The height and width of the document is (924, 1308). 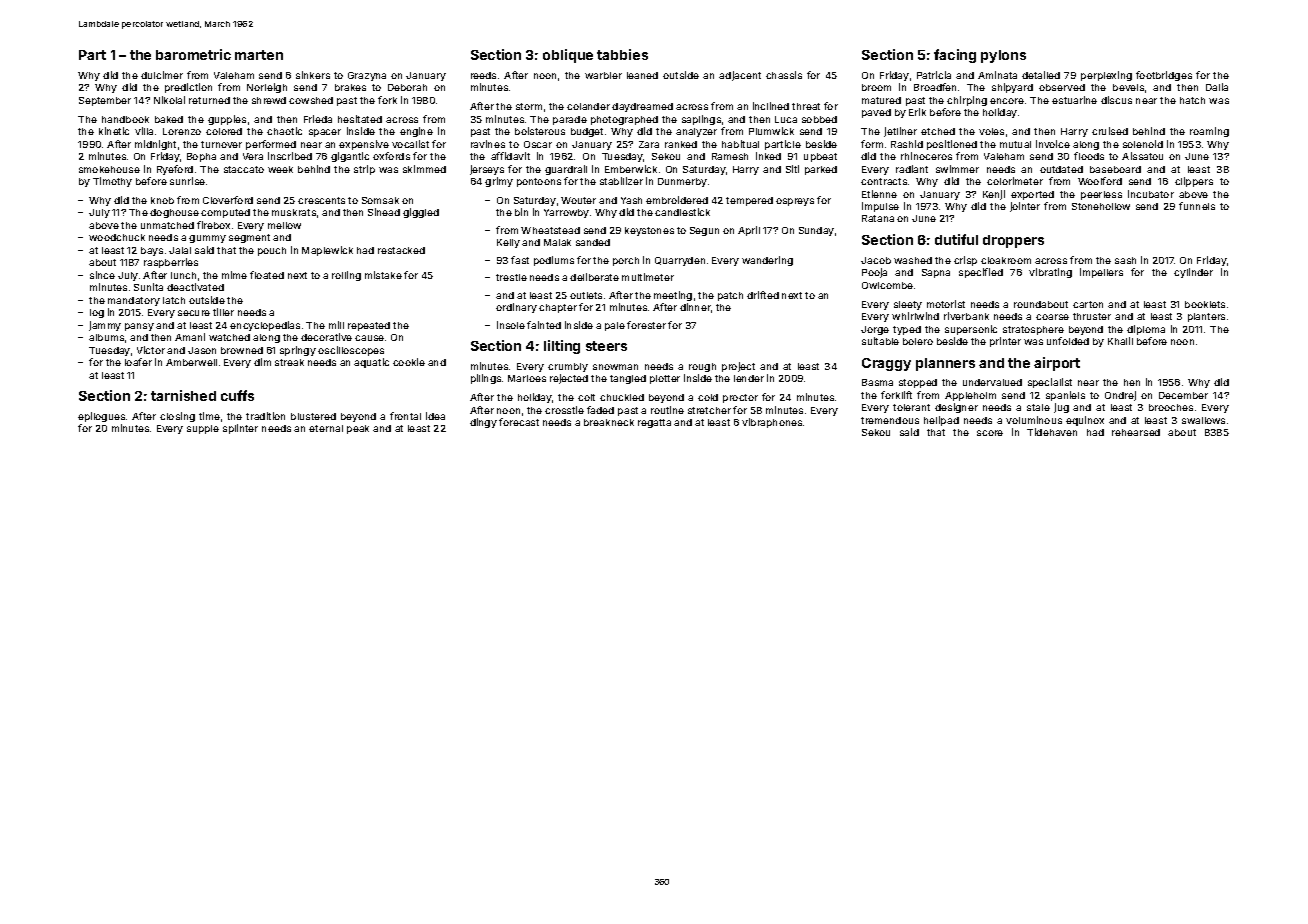 What do you see at coordinates (237, 395) in the document?
I see `cuffs` at bounding box center [237, 395].
